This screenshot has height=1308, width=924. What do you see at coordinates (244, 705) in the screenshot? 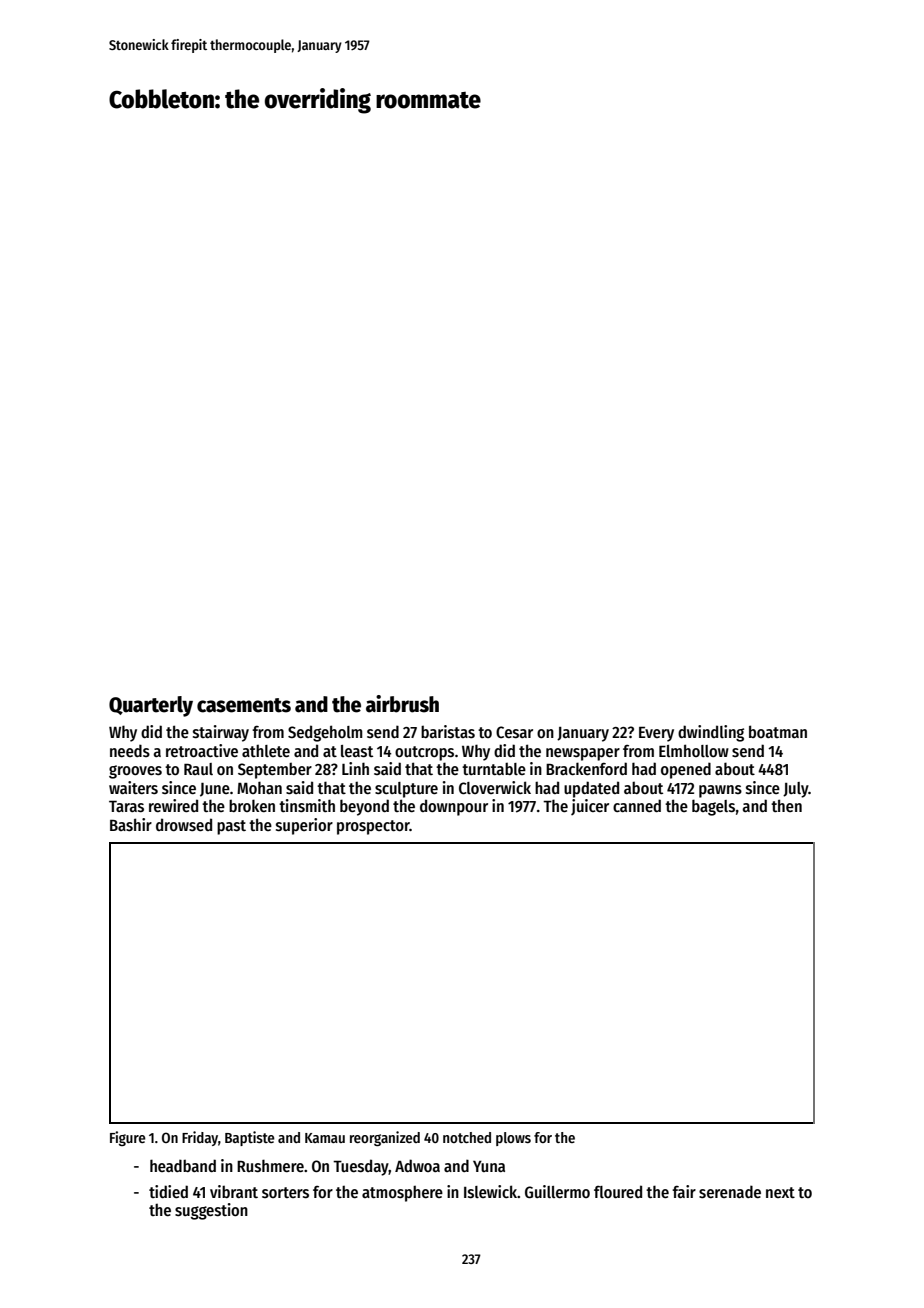
I see `casements` at bounding box center [244, 705].
